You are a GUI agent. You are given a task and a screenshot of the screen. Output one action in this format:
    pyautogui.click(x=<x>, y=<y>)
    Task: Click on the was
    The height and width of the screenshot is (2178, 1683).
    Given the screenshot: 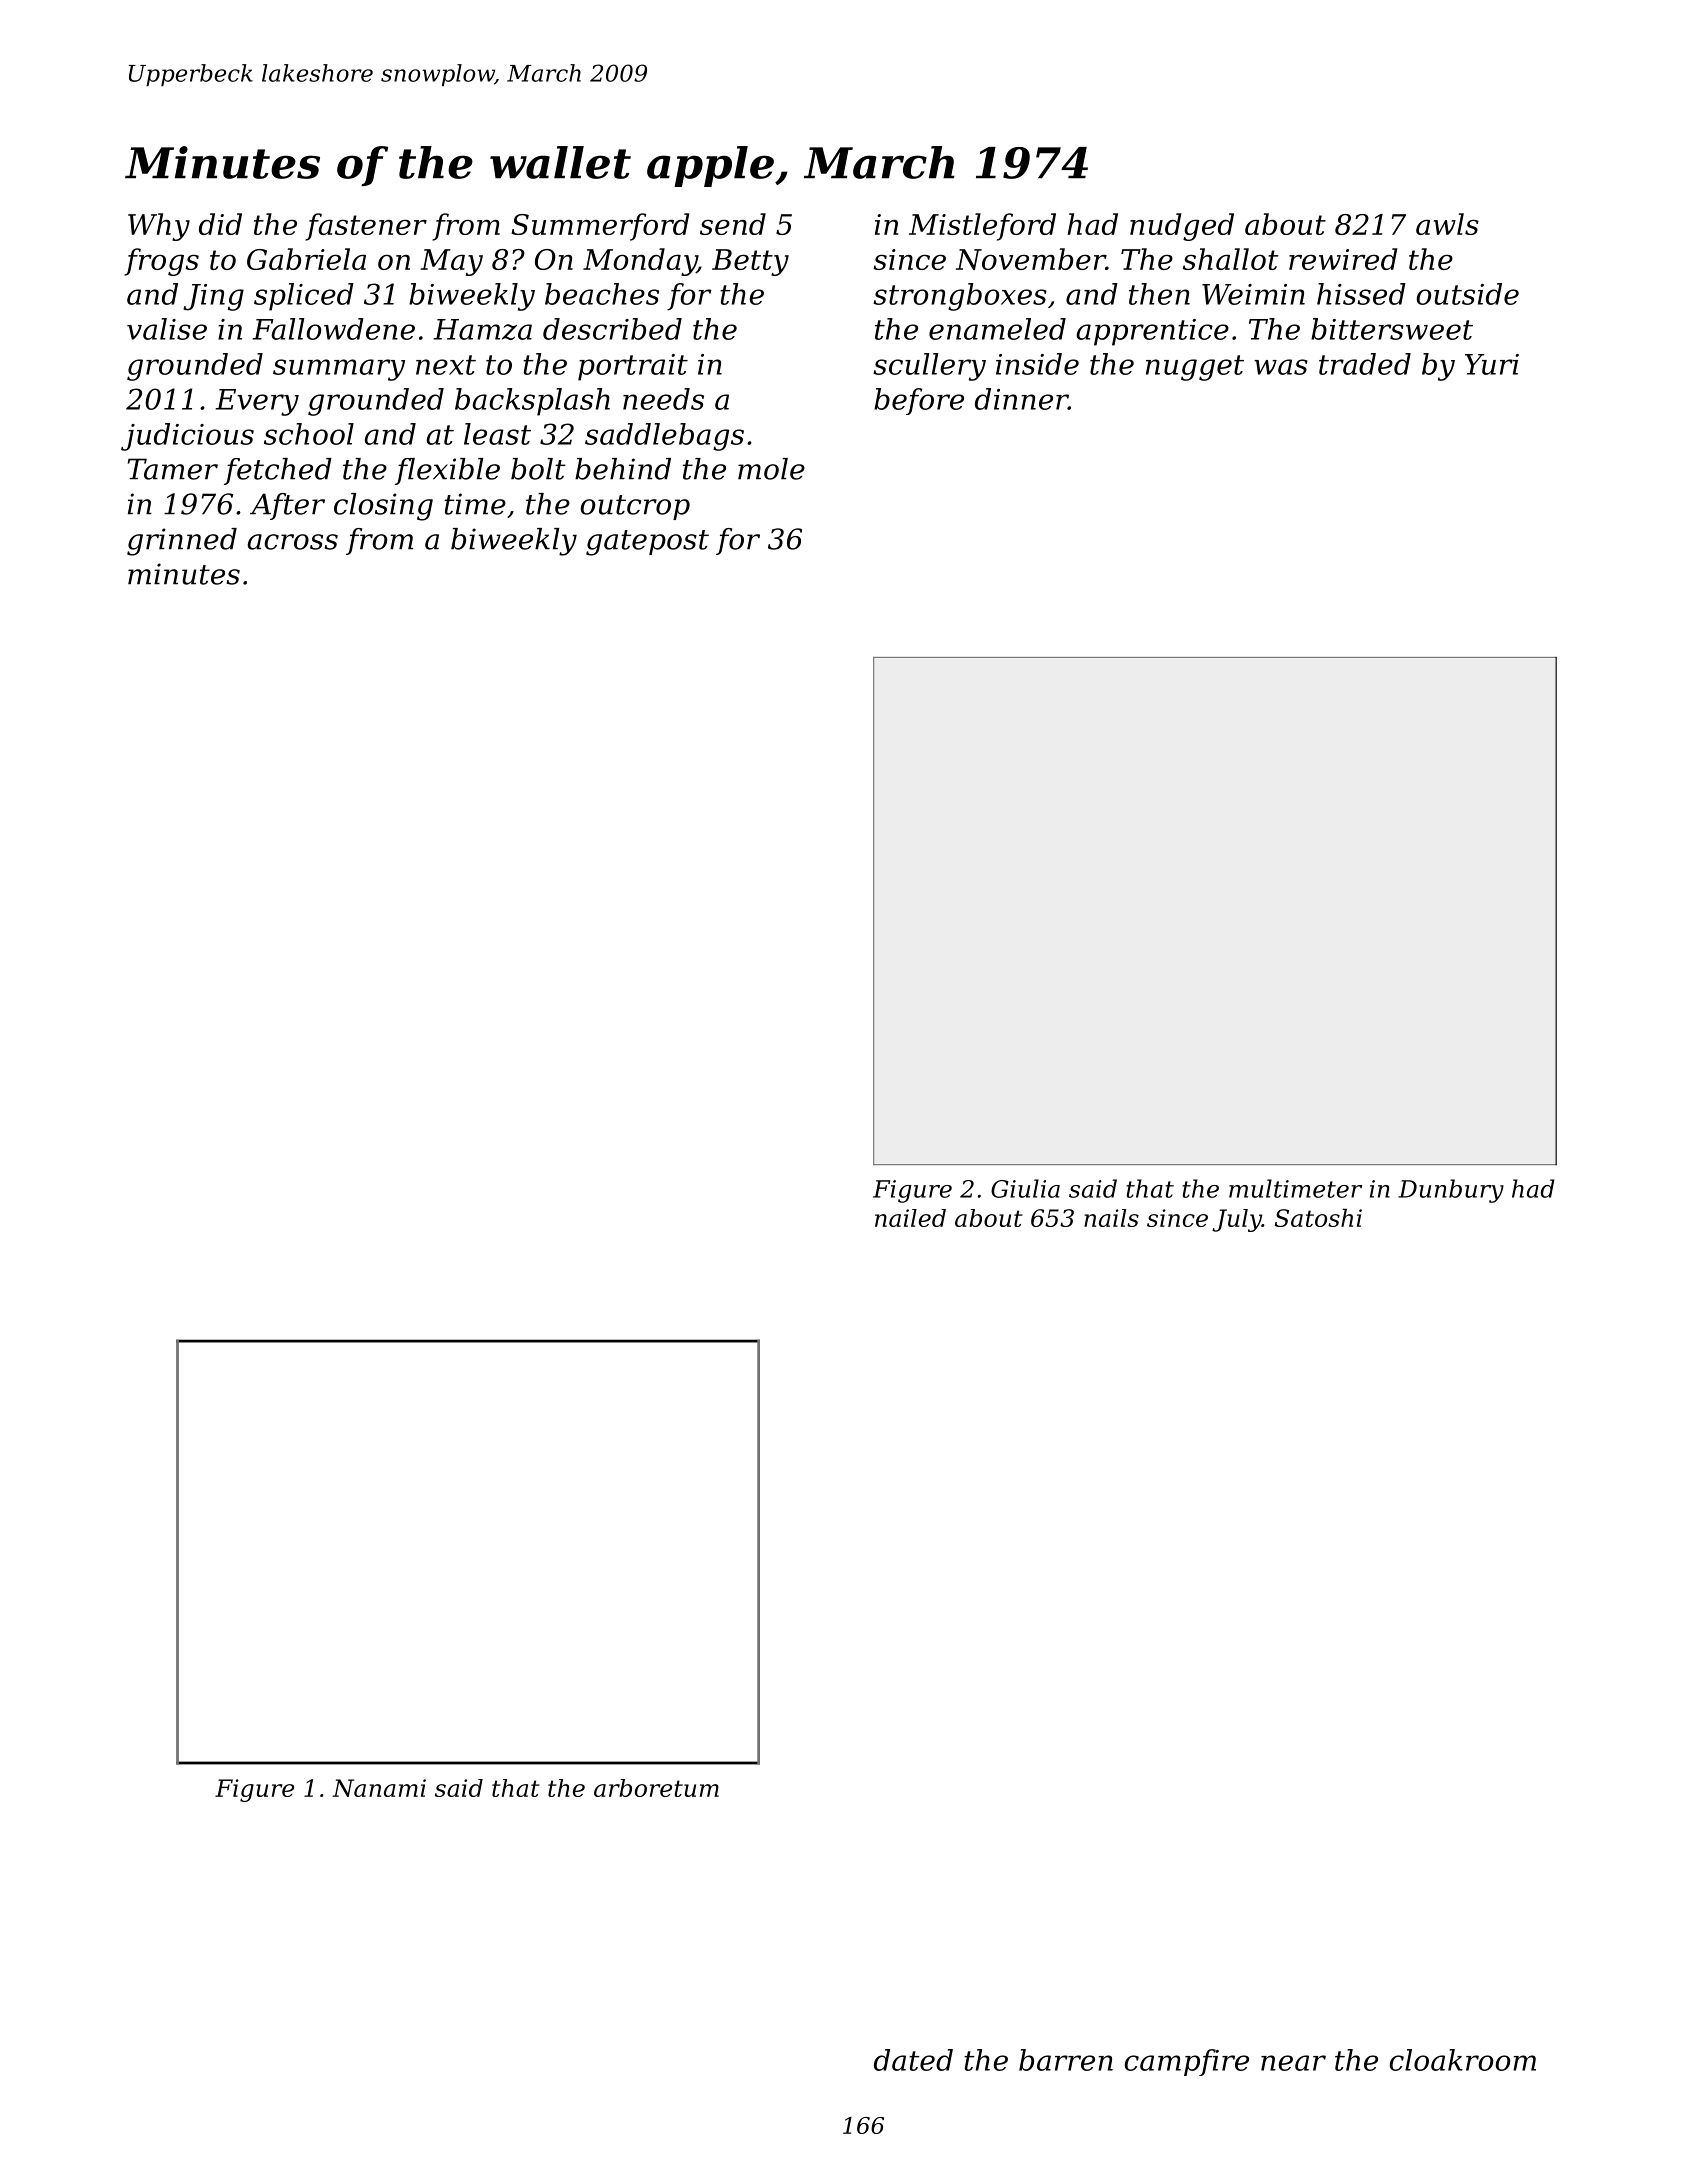 What is the action you would take?
    pyautogui.click(x=1281, y=367)
